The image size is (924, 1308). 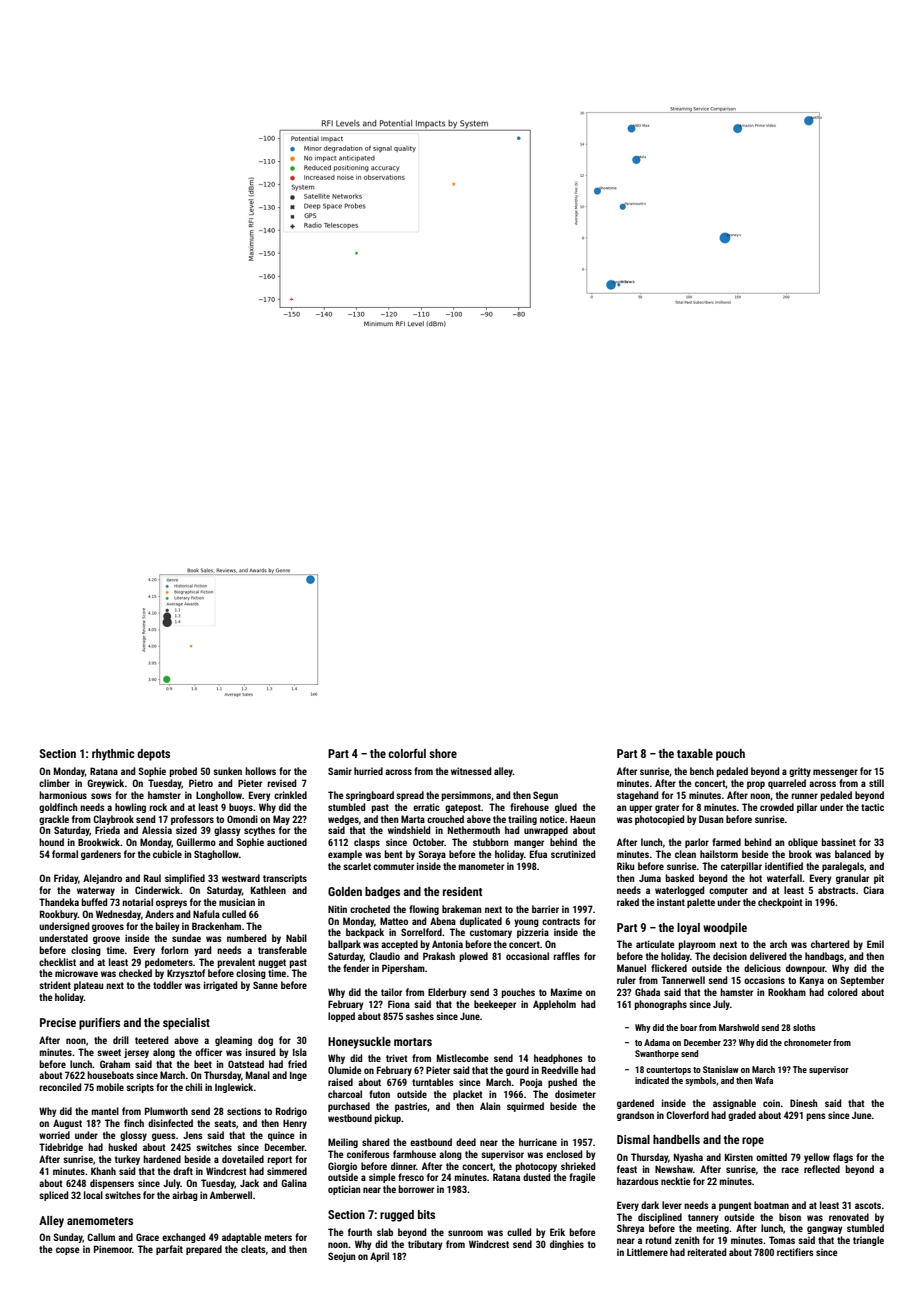 I want to click on sloths, so click(x=804, y=1027).
